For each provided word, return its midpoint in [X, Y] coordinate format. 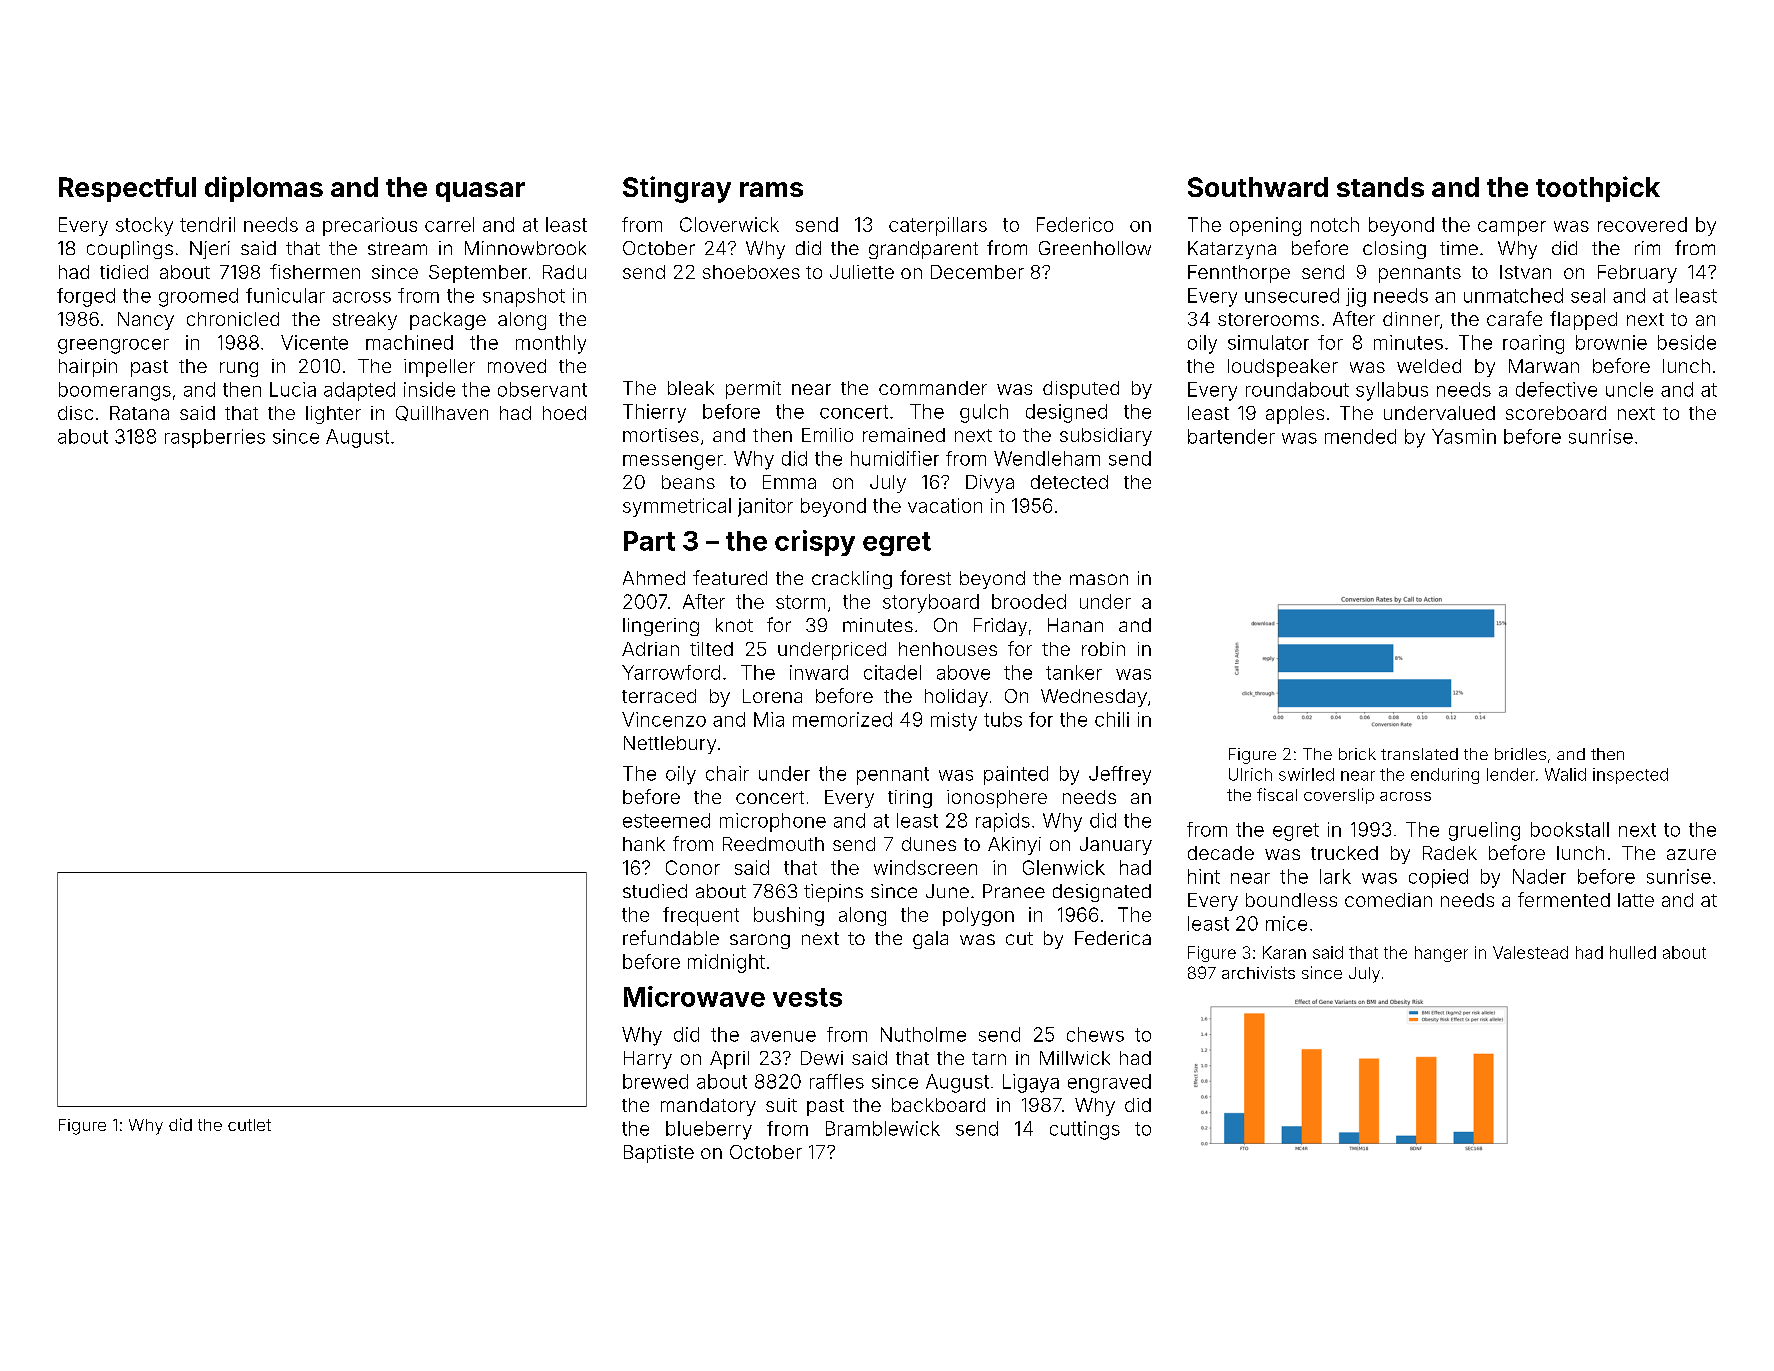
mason [1099, 579]
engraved [1109, 1083]
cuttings [1085, 1130]
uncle [1629, 389]
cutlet [249, 1125]
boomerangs [115, 391]
